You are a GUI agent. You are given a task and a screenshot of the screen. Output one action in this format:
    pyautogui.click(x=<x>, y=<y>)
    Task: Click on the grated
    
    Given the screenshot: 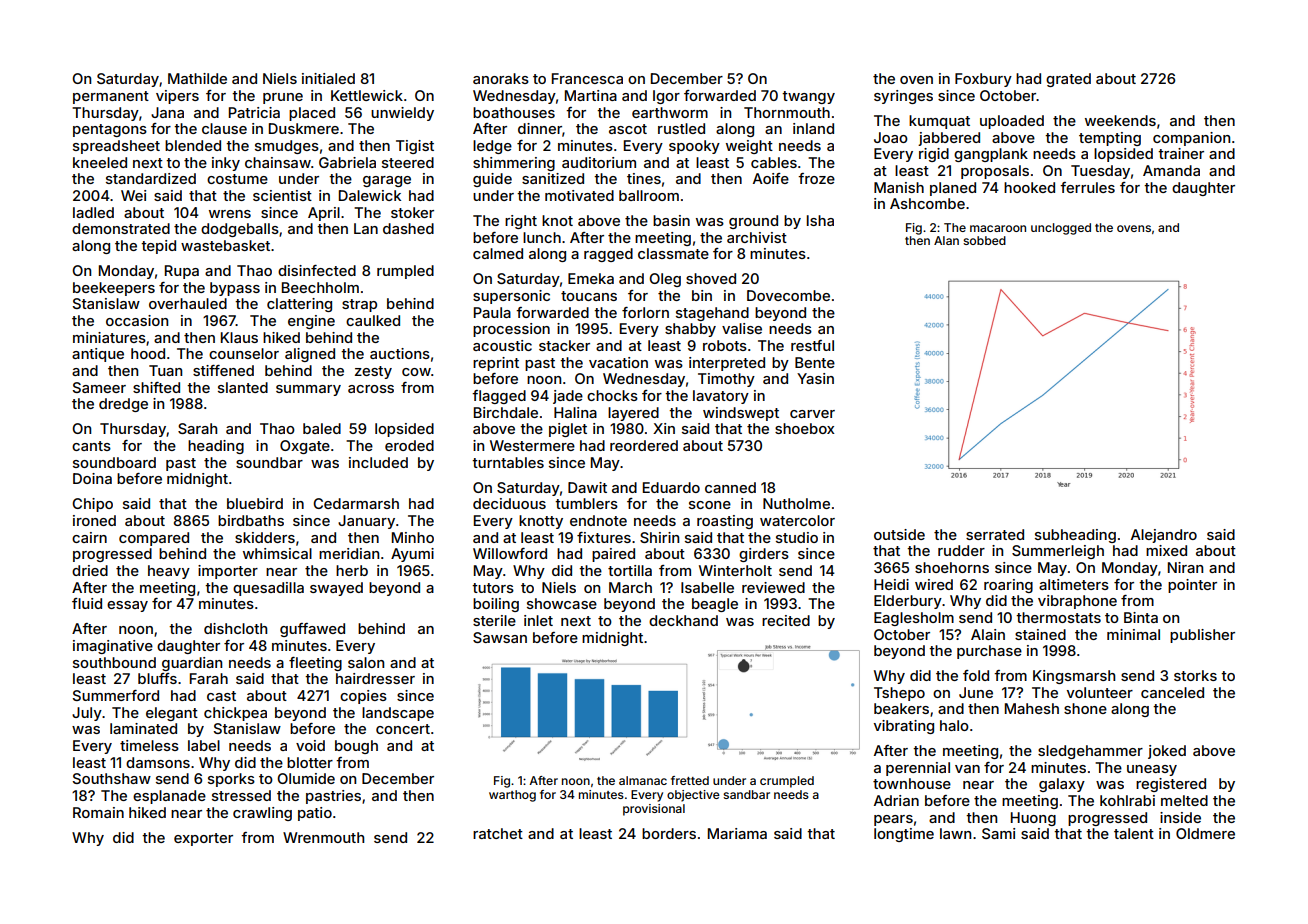 What is the action you would take?
    pyautogui.click(x=1068, y=80)
